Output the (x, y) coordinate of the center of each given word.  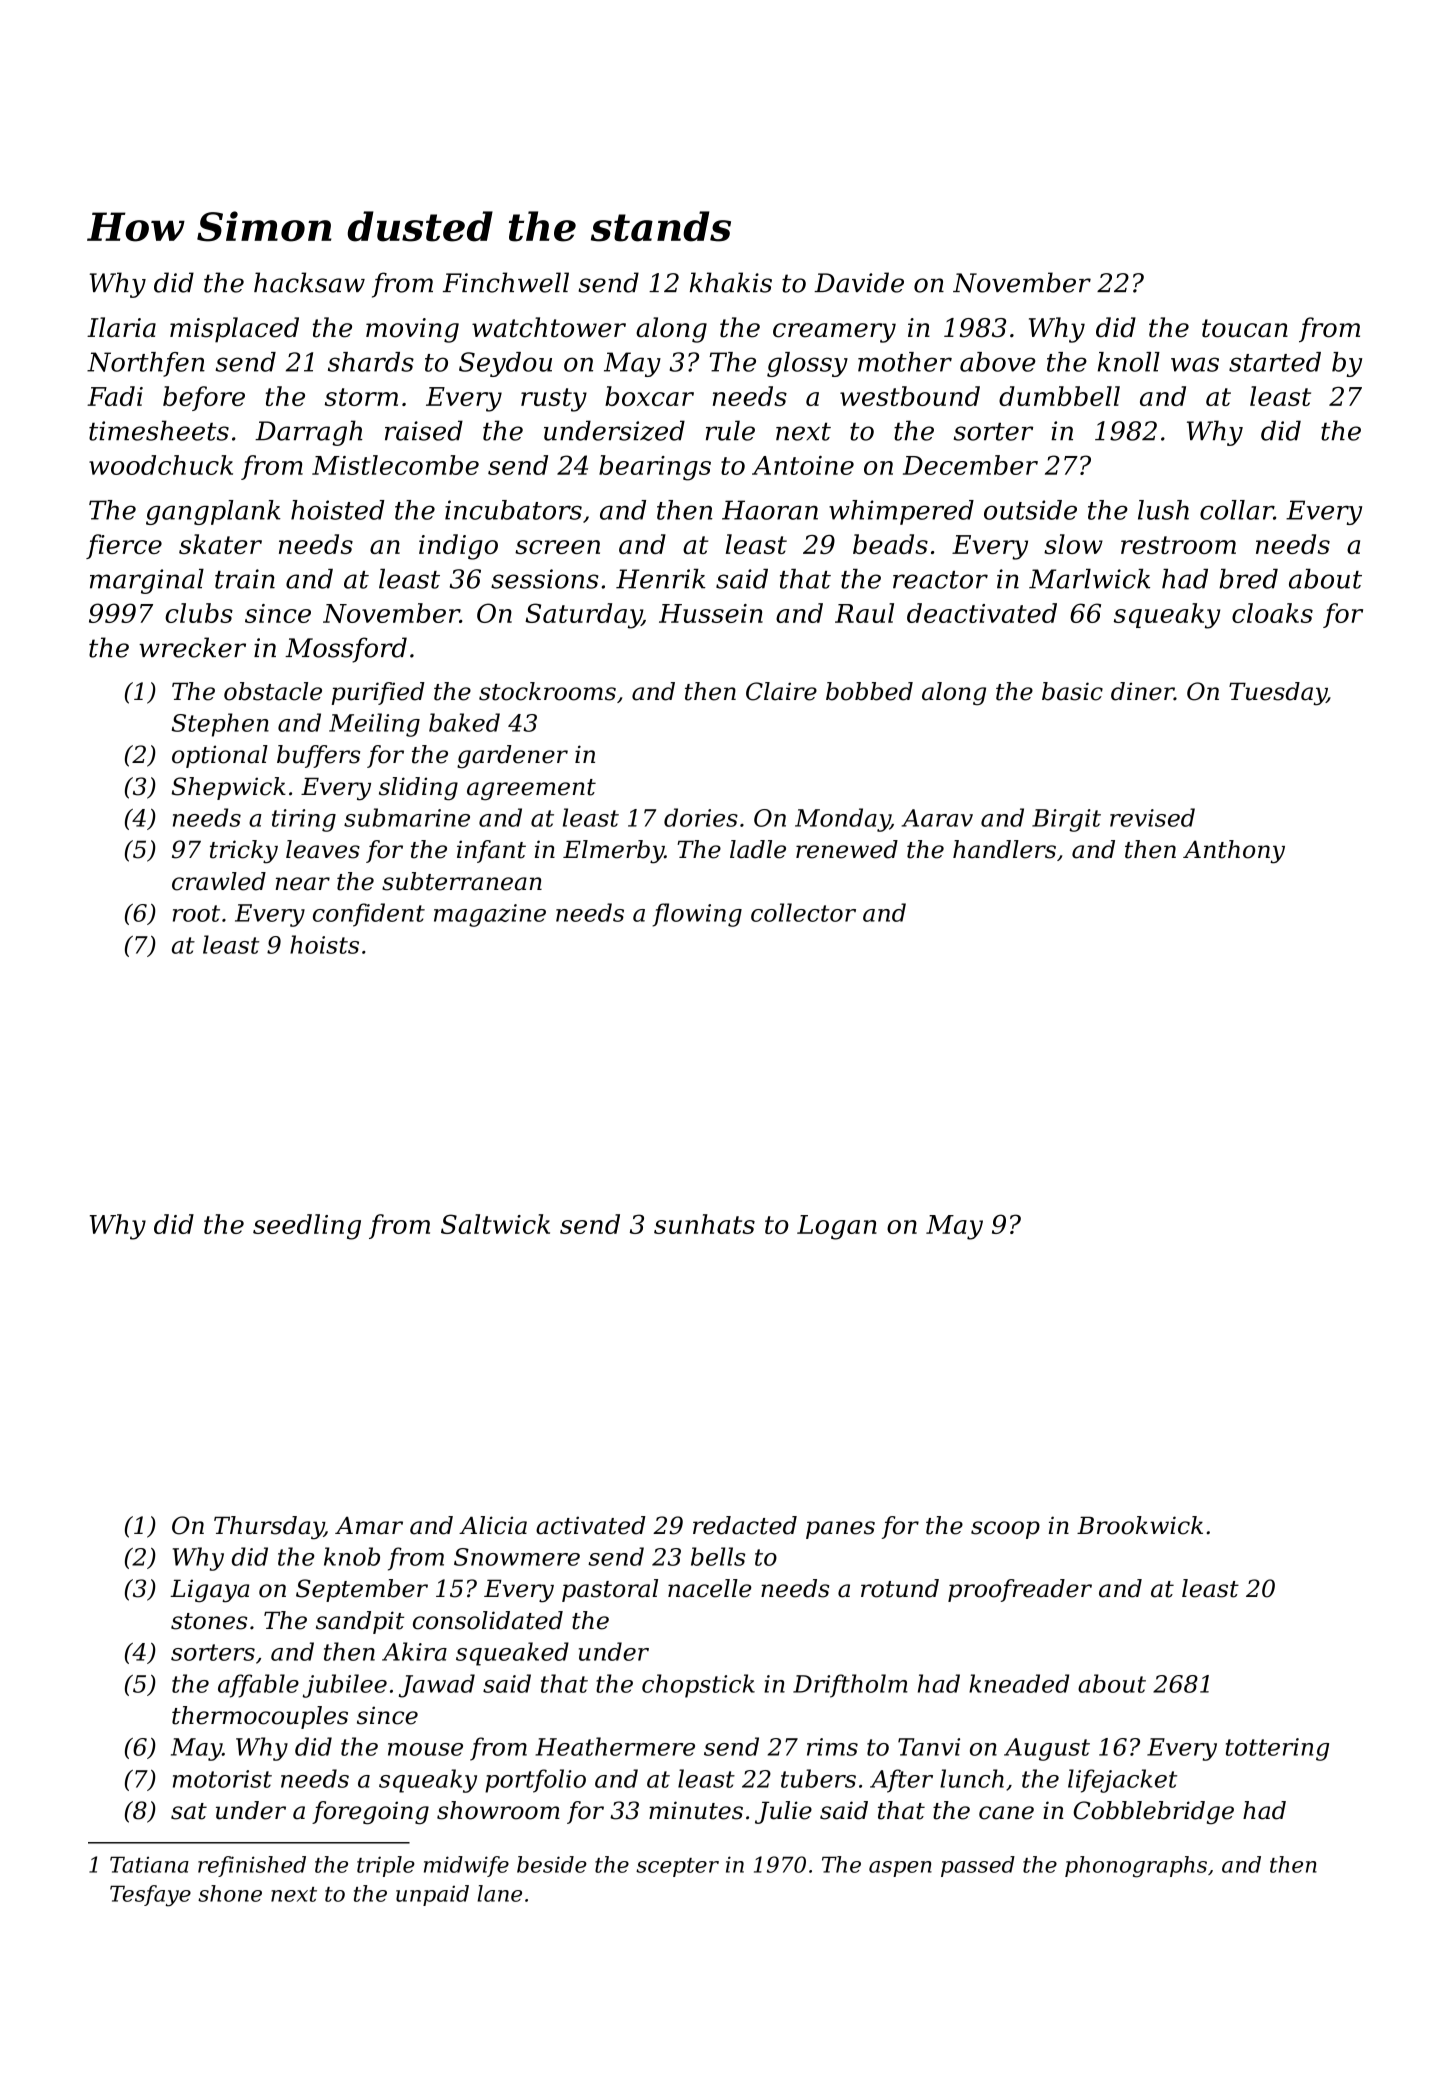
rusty (554, 400)
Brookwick (1140, 1525)
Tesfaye (150, 1896)
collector (803, 912)
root (196, 913)
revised (1152, 817)
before (204, 398)
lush (1163, 510)
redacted (745, 1525)
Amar (369, 1525)
